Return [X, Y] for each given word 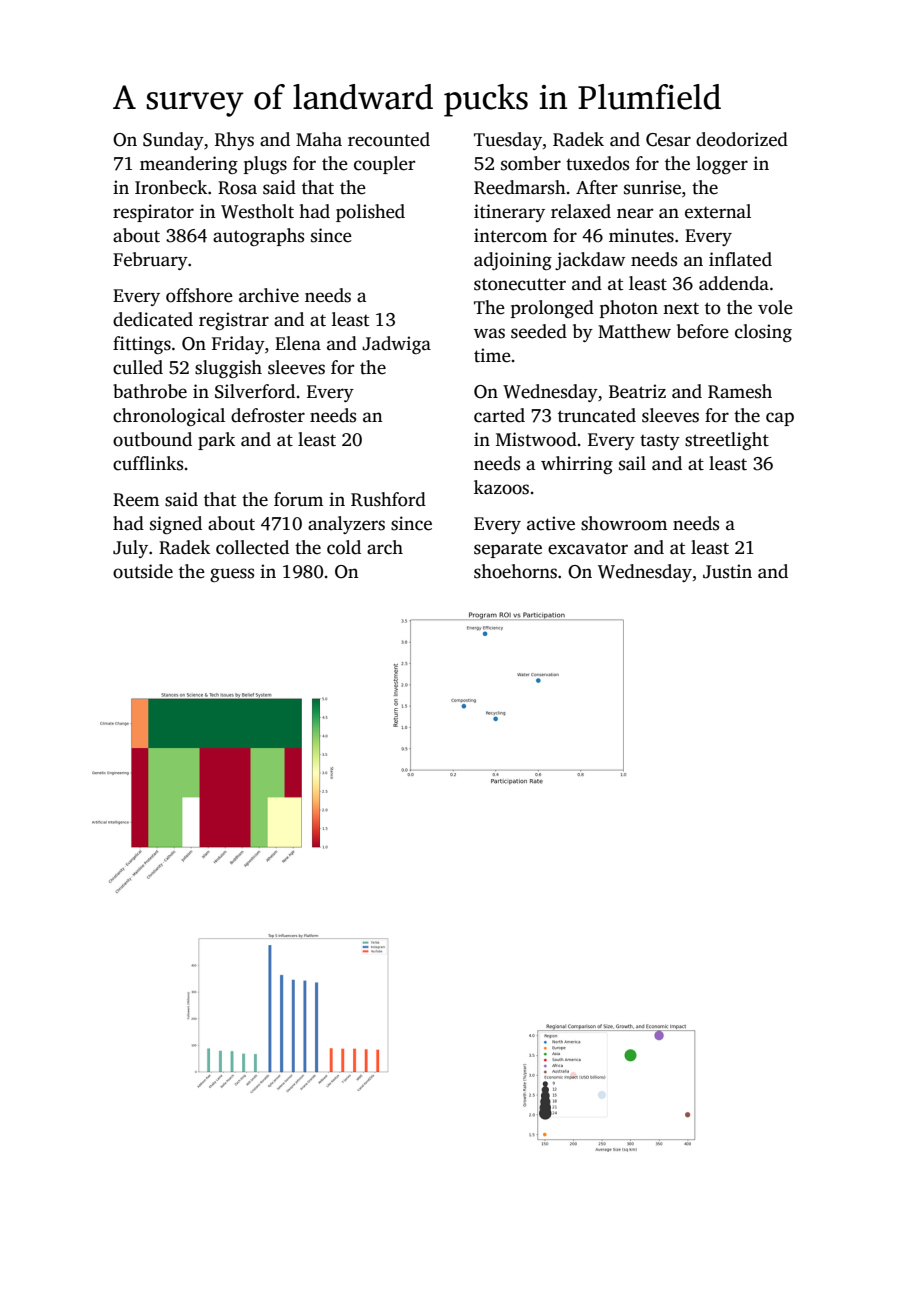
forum [298, 499]
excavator [588, 548]
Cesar [668, 140]
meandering [189, 165]
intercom [510, 235]
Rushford [388, 499]
